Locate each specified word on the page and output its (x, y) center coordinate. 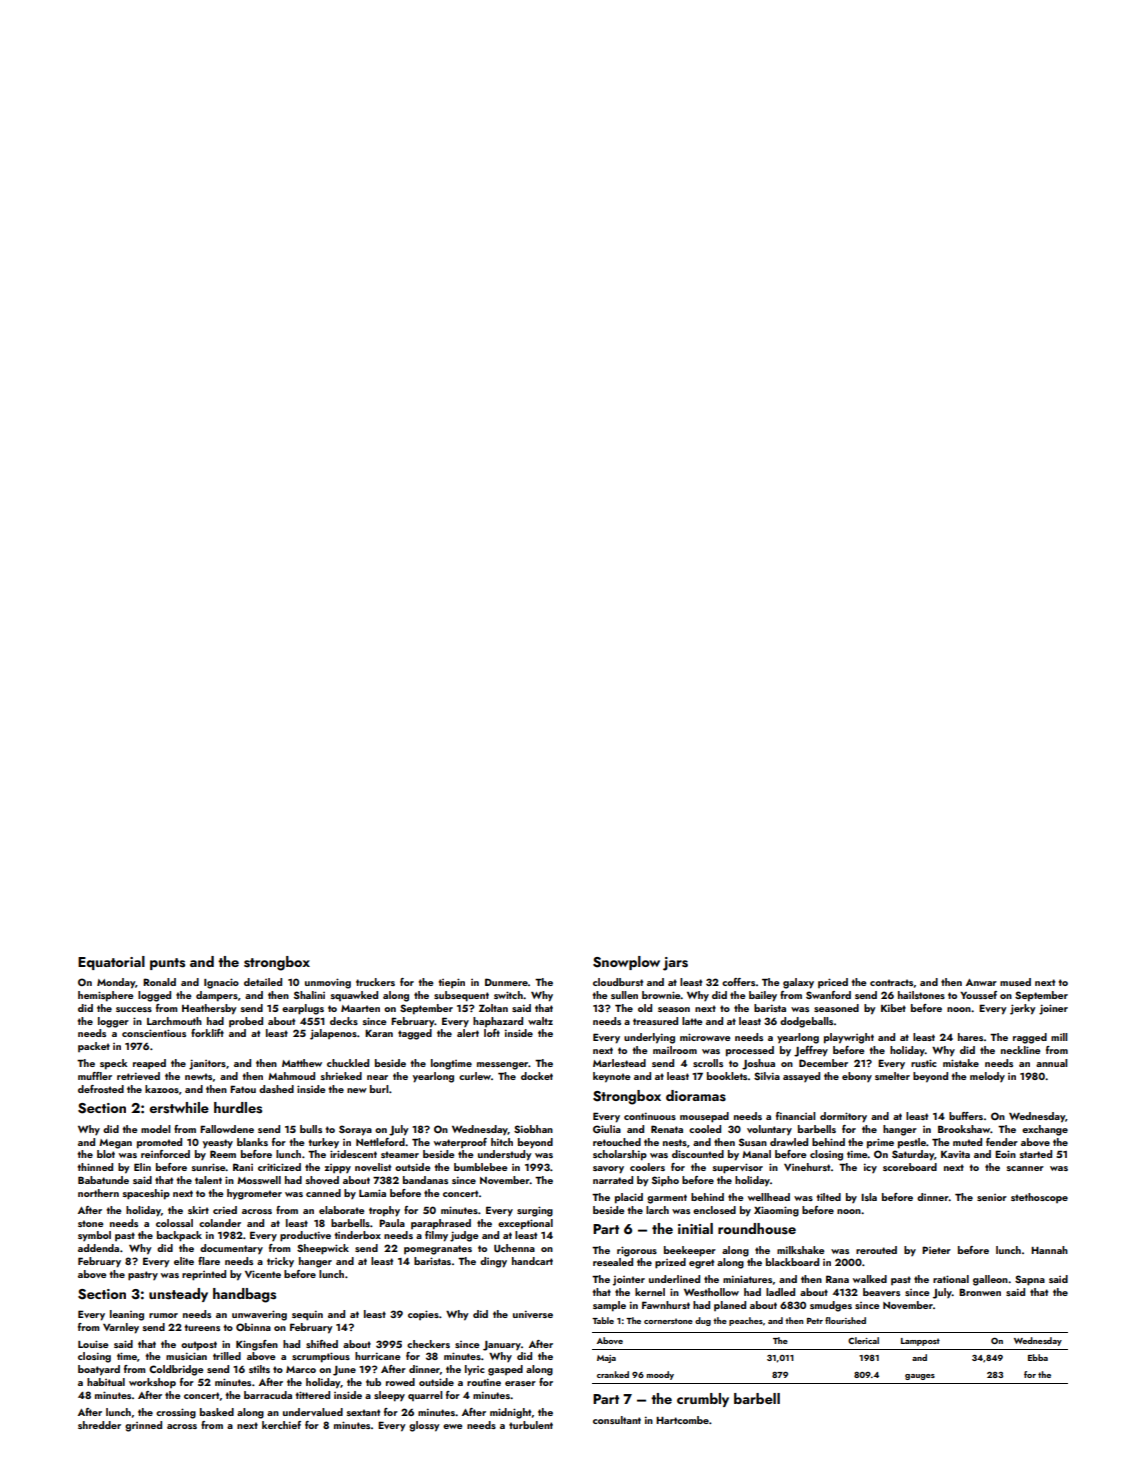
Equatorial (111, 963)
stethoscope (1039, 1198)
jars (675, 964)
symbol (94, 1236)
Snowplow (626, 963)
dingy (493, 1262)
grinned (143, 1426)
